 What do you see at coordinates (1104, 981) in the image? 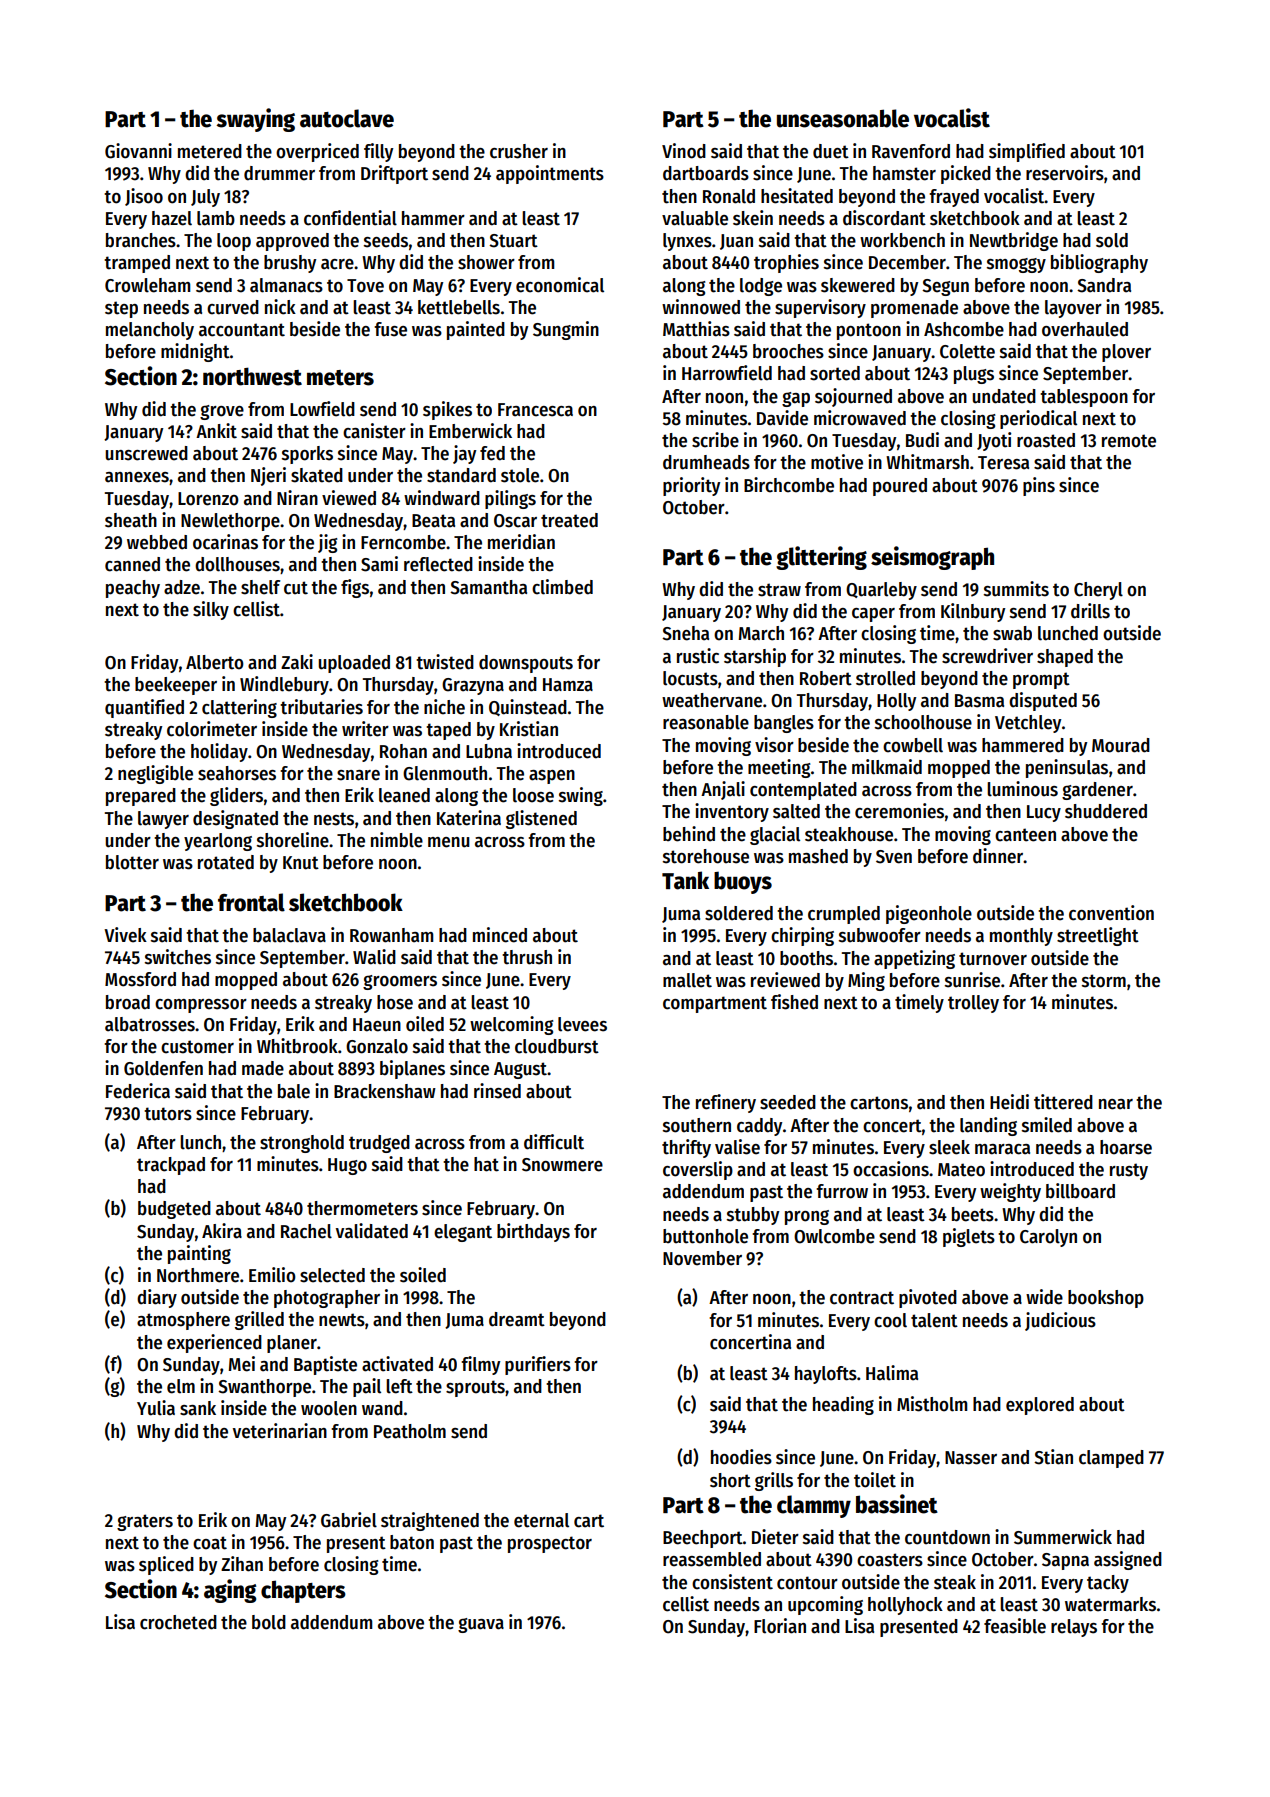
I see `storm` at bounding box center [1104, 981].
